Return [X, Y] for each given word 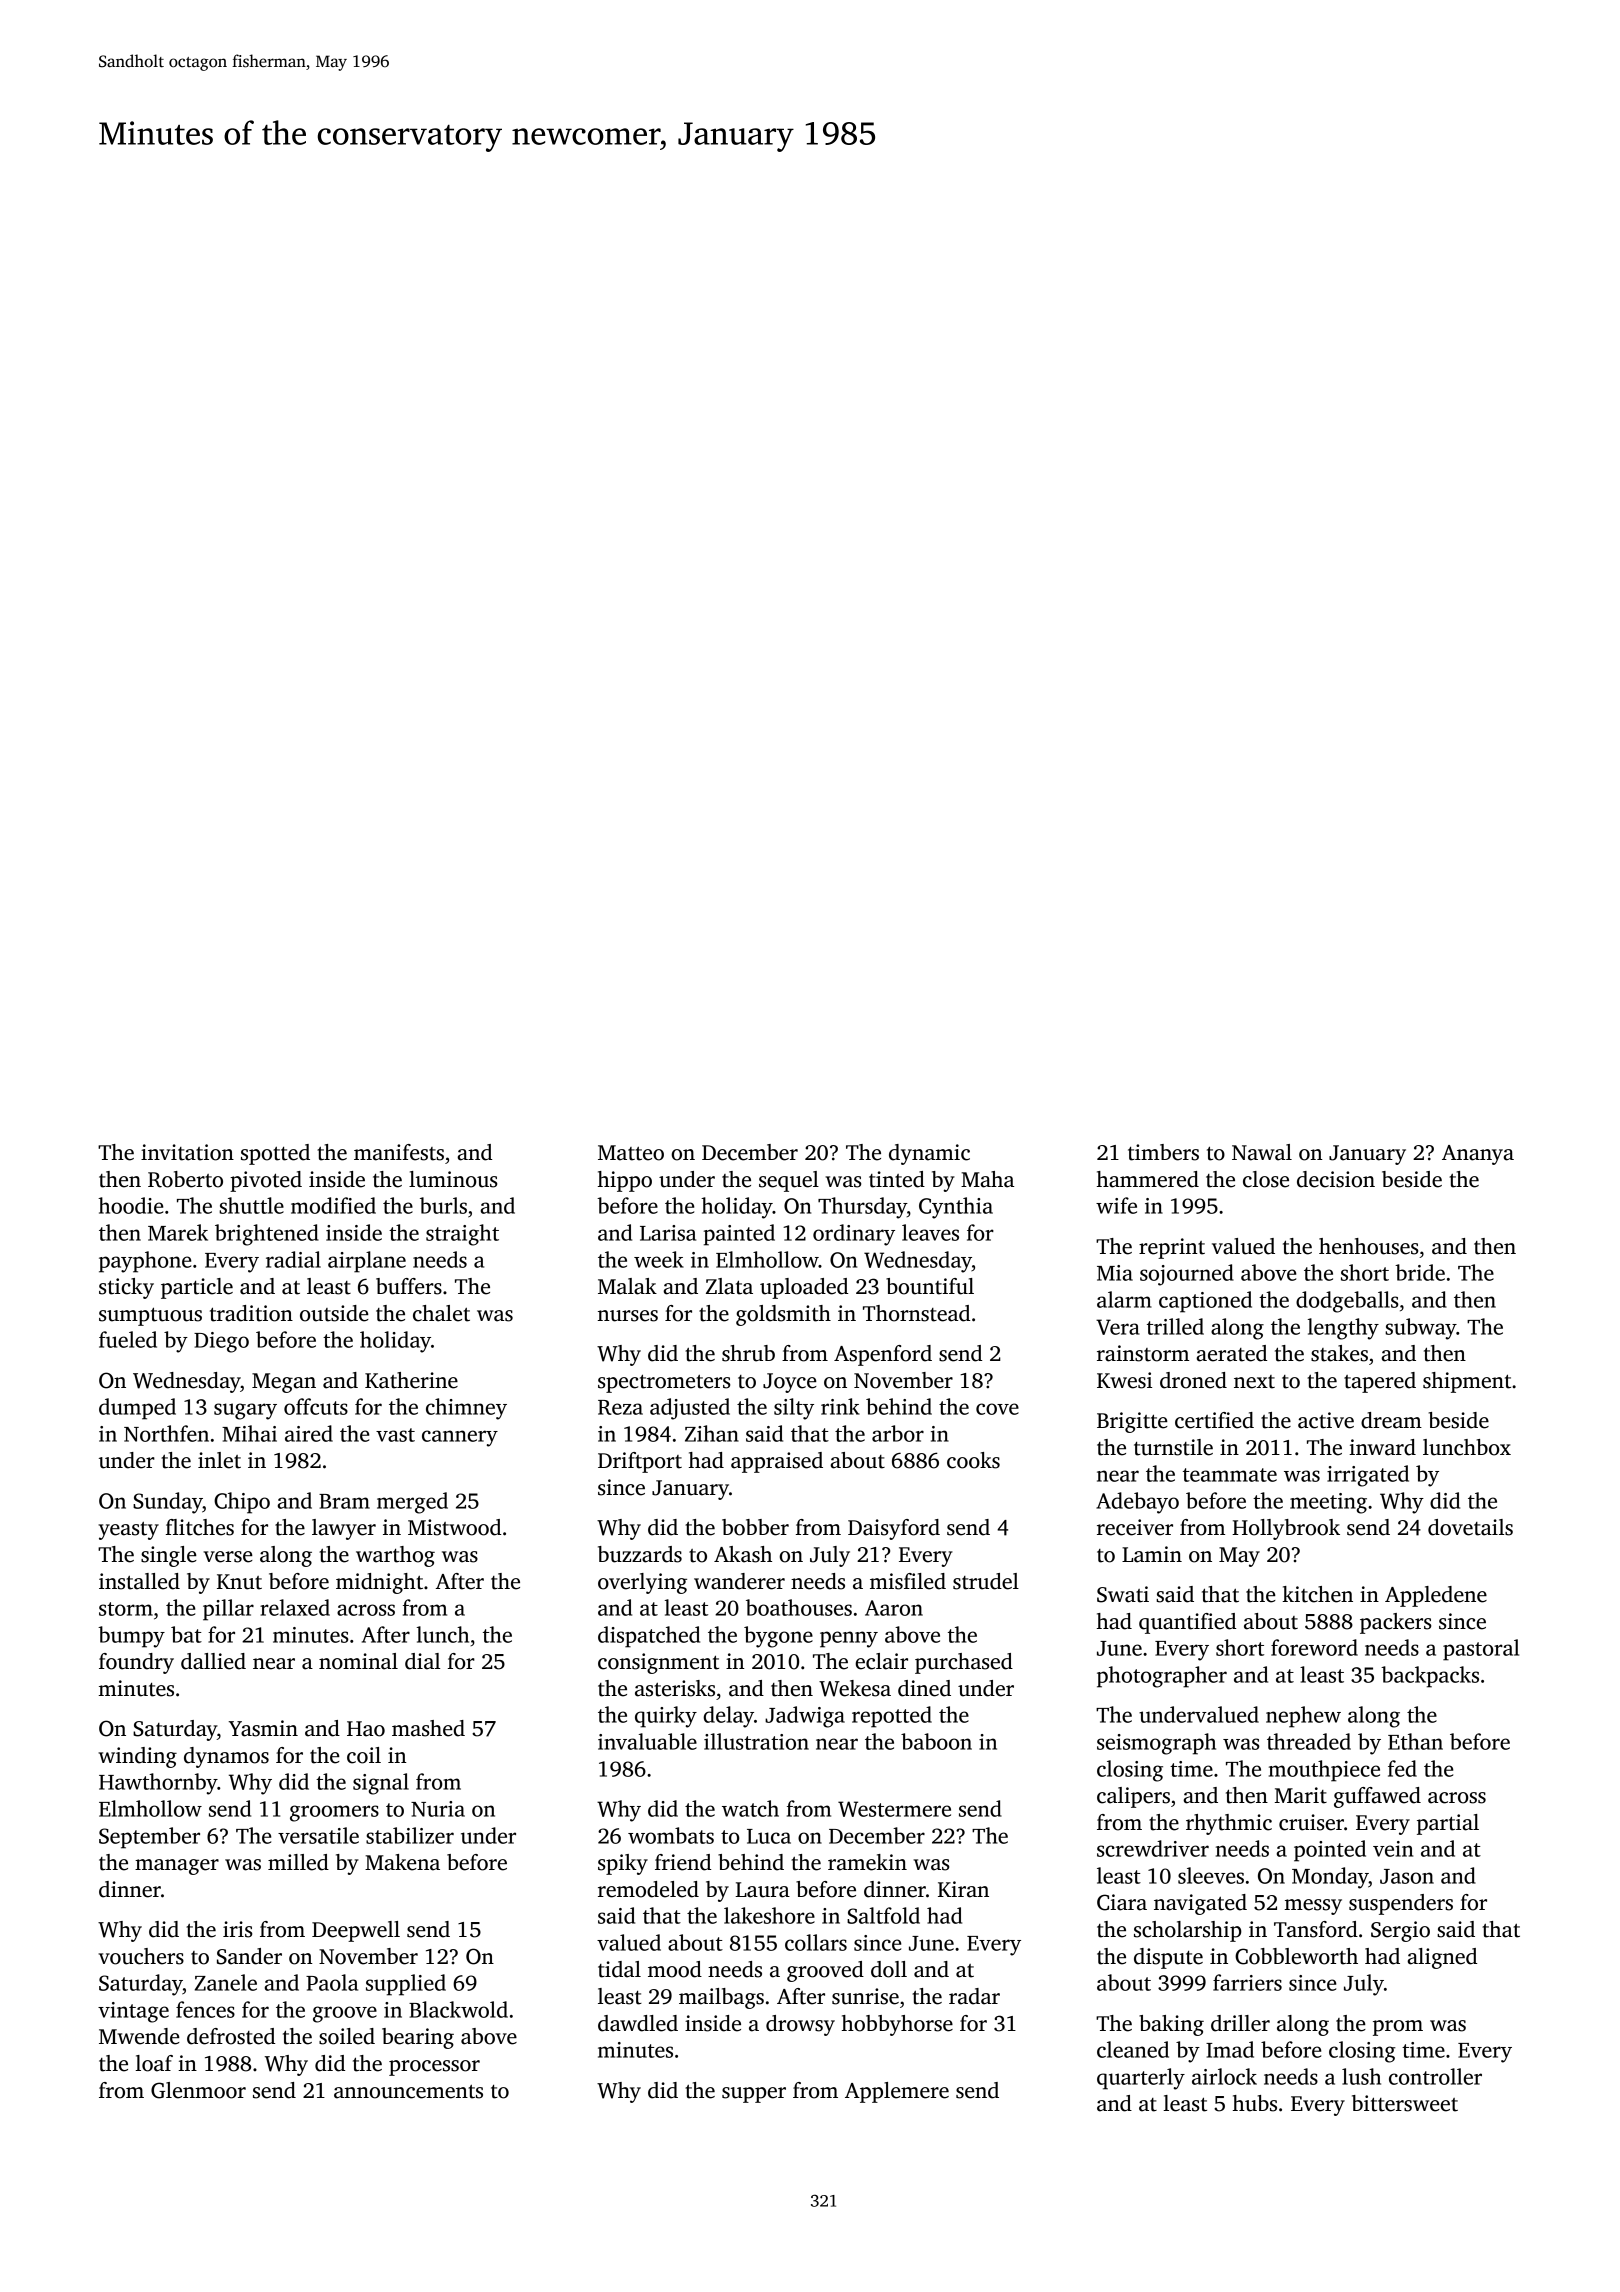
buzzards [640, 1554]
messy [1313, 1907]
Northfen [166, 1433]
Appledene [1436, 1596]
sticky [126, 1288]
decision [1336, 1179]
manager [177, 1867]
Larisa [668, 1233]
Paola [332, 1982]
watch [750, 1808]
